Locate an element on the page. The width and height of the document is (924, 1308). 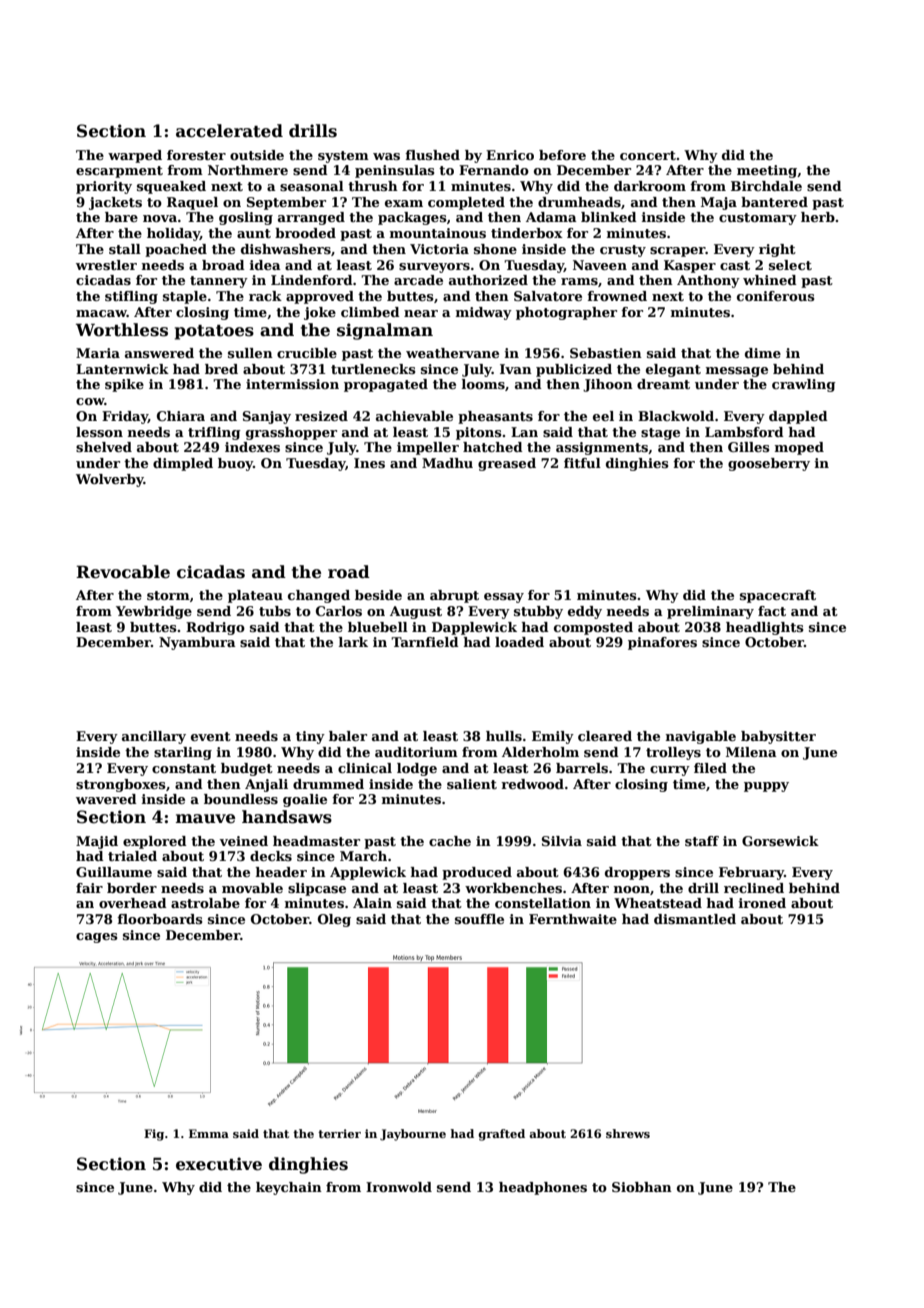
Gilles is located at coordinates (749, 447).
